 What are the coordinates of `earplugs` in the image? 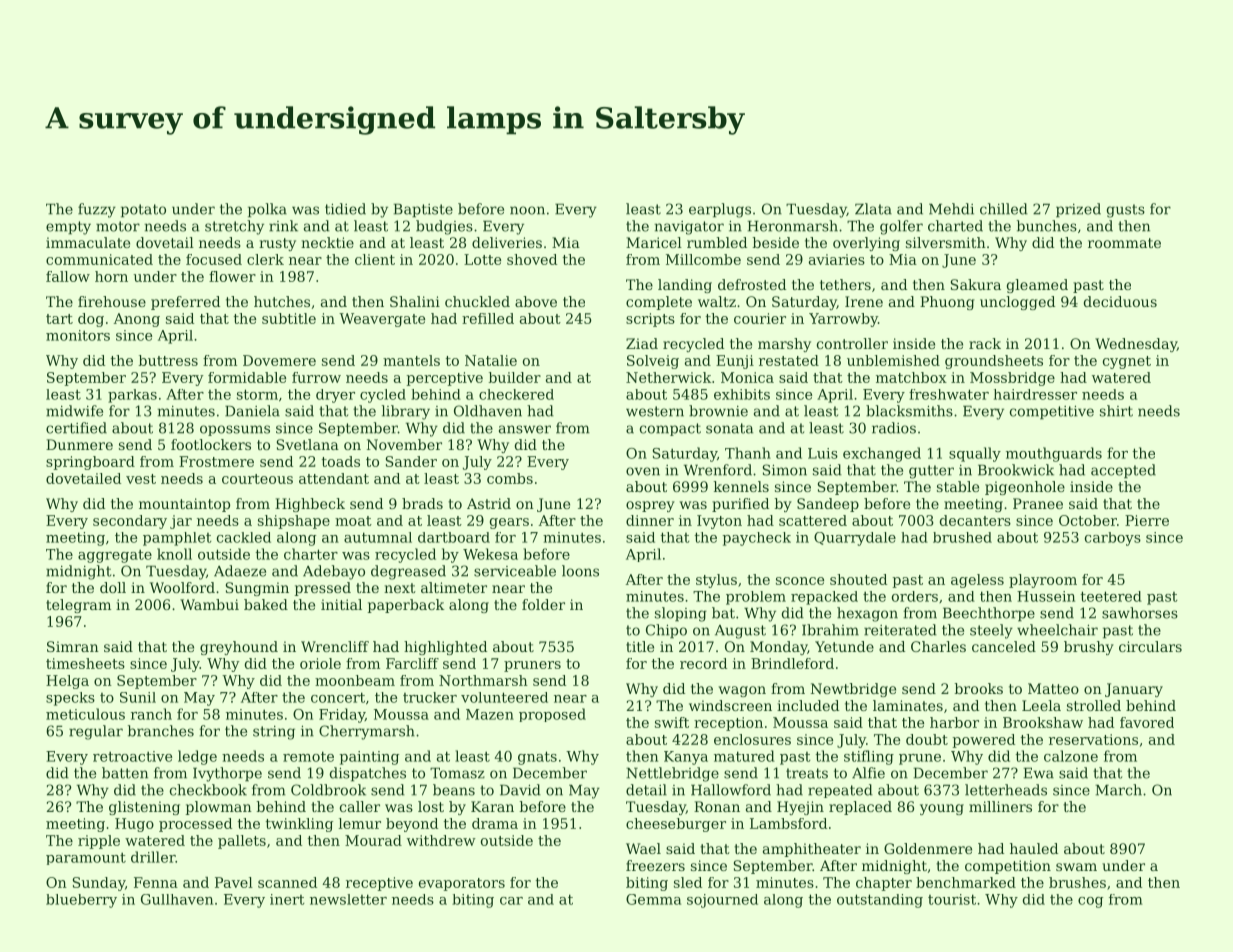 It's located at (720, 210).
